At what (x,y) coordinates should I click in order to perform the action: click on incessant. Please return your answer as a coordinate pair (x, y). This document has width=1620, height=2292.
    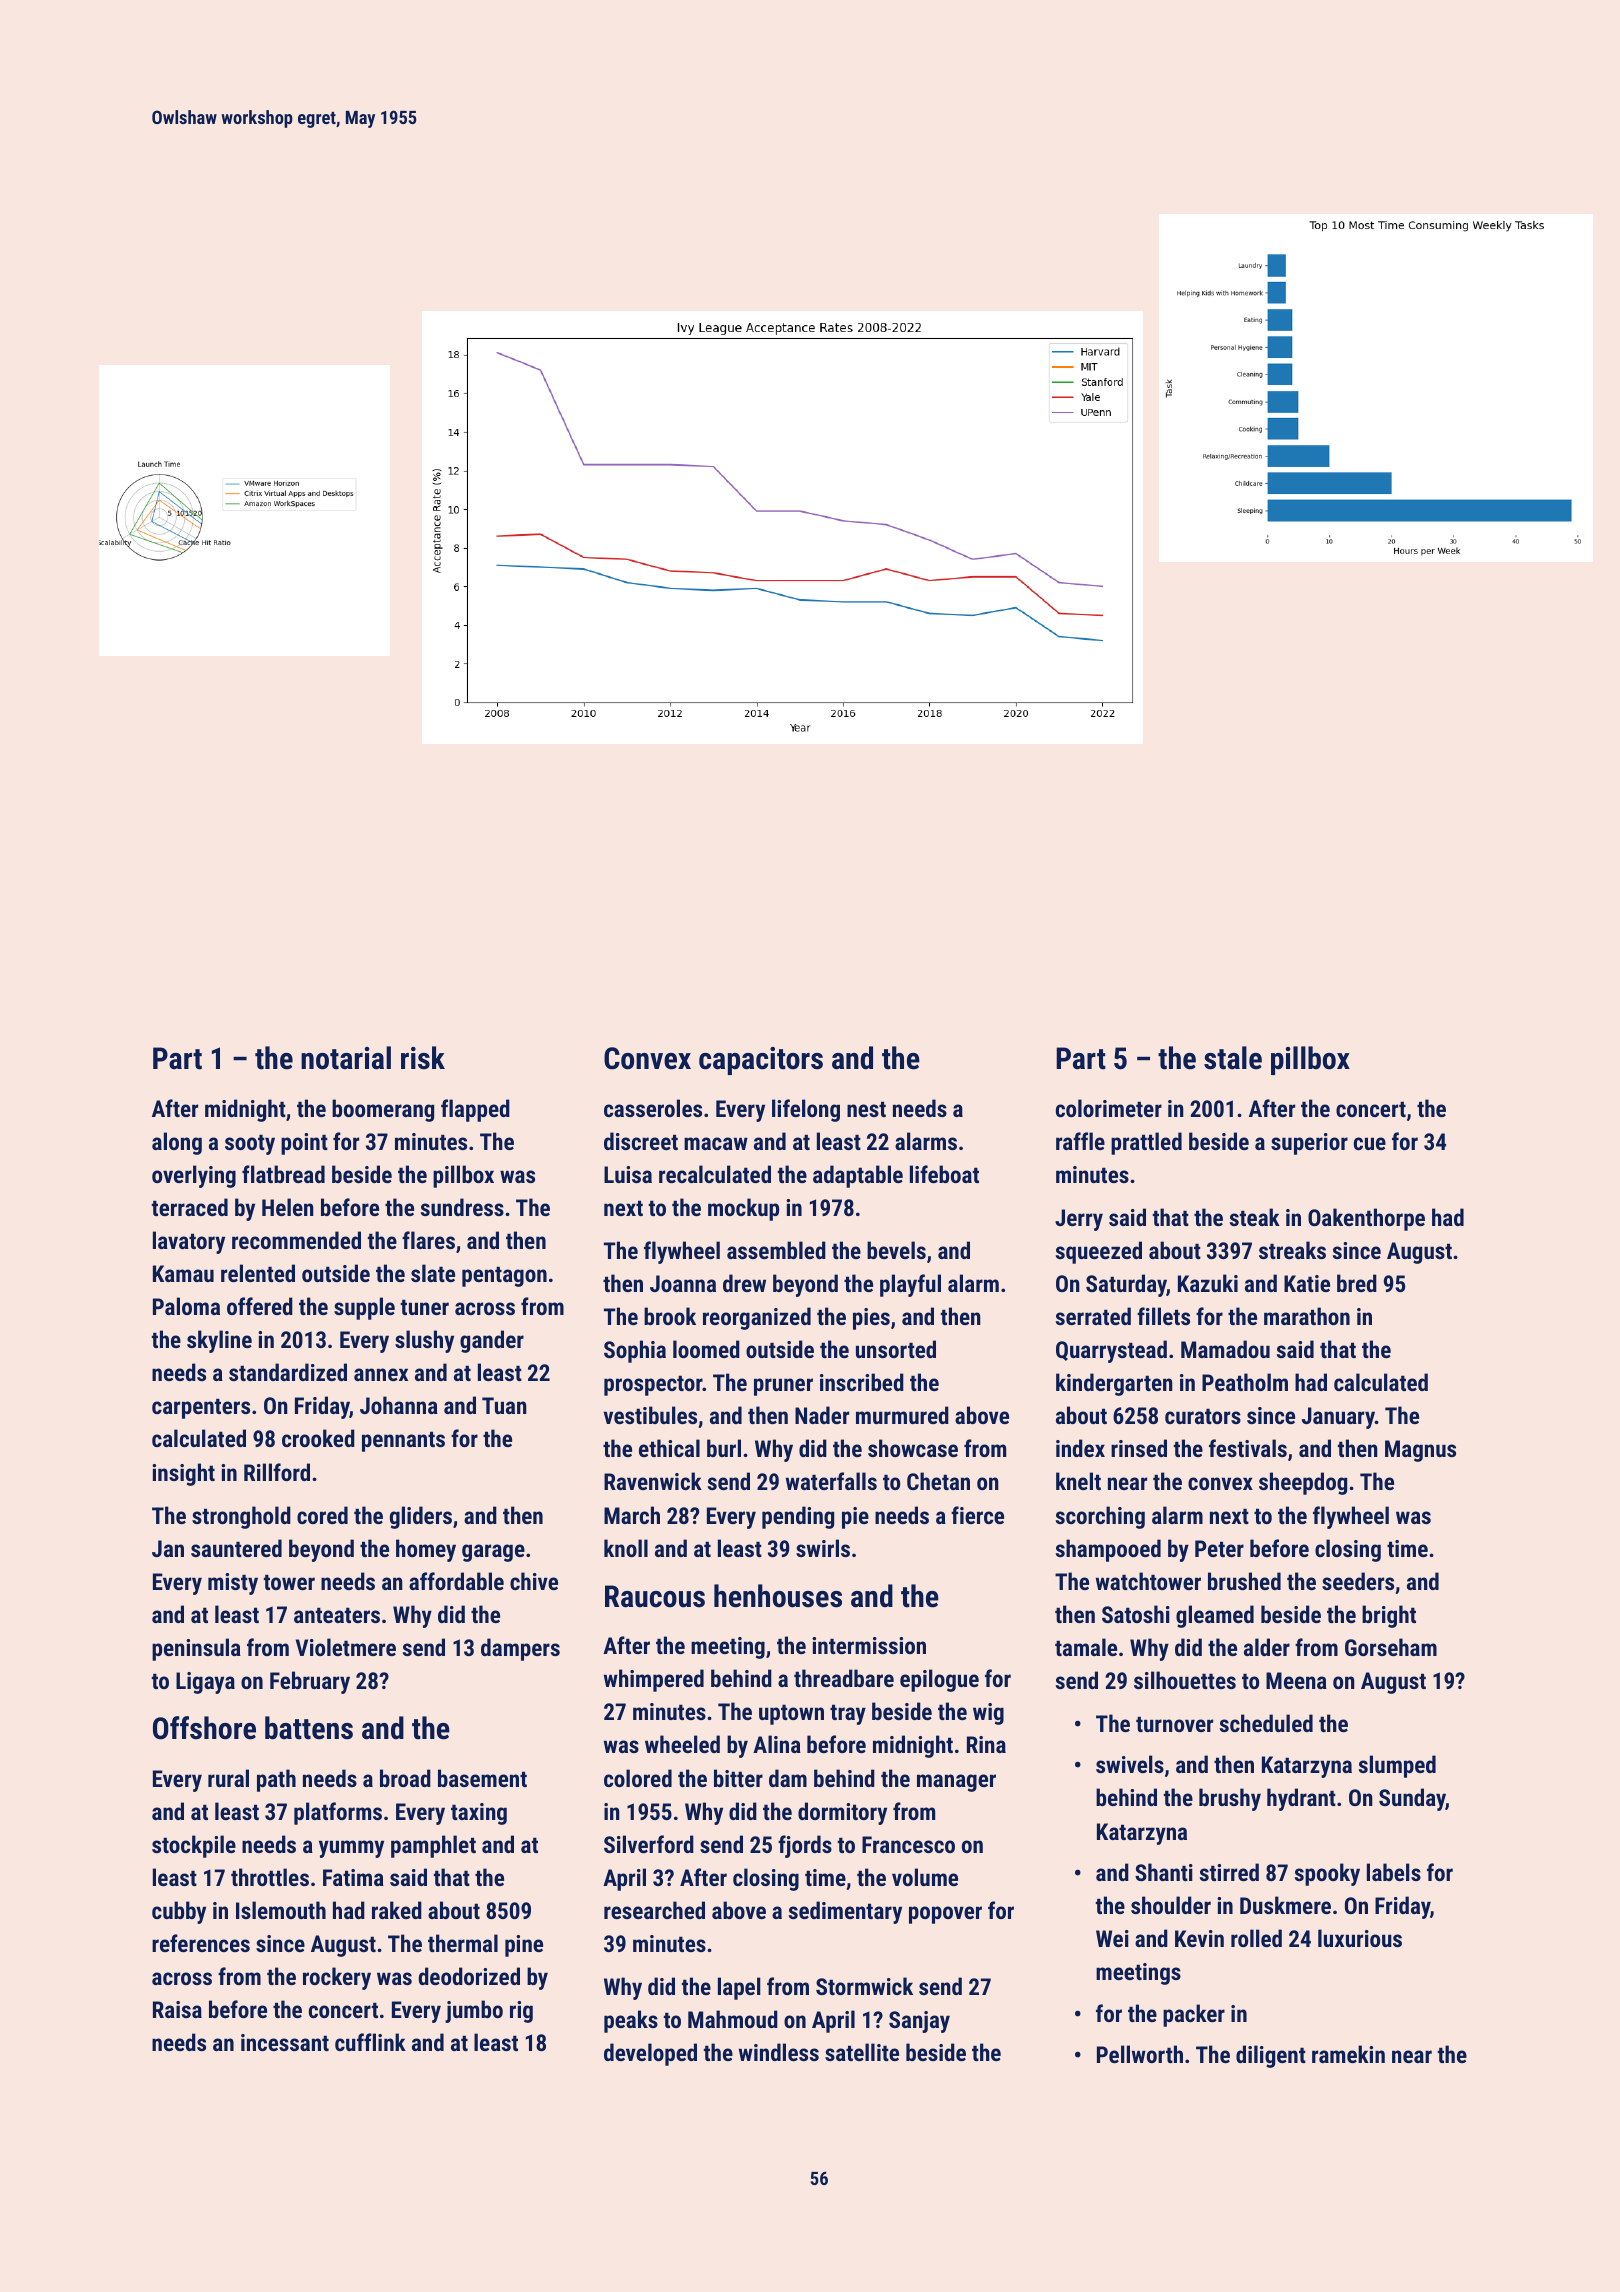
    Looking at the image, I should click on (285, 2042).
